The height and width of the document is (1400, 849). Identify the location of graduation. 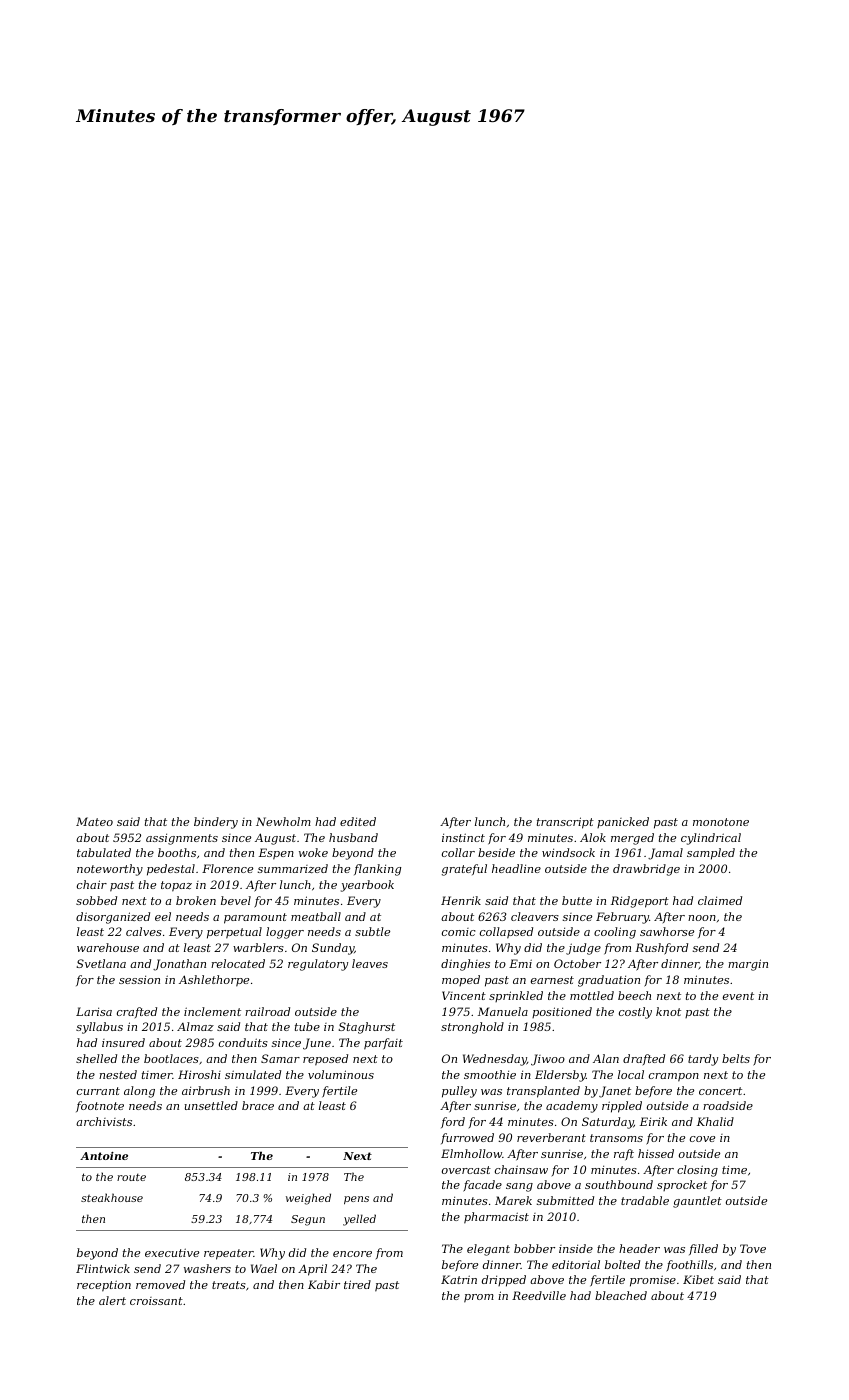
(609, 981).
